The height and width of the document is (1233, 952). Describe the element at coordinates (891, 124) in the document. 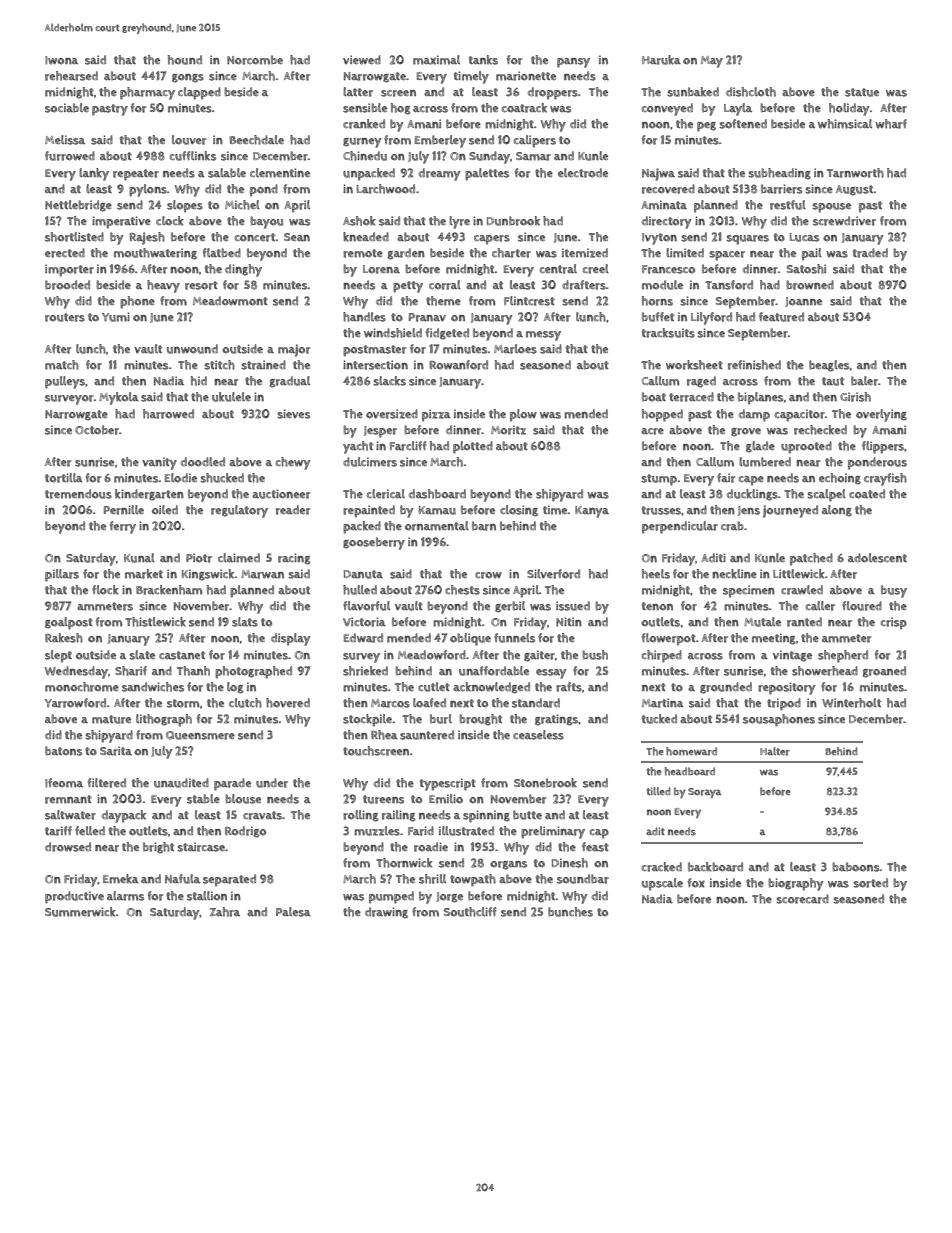

I see `wharf` at that location.
